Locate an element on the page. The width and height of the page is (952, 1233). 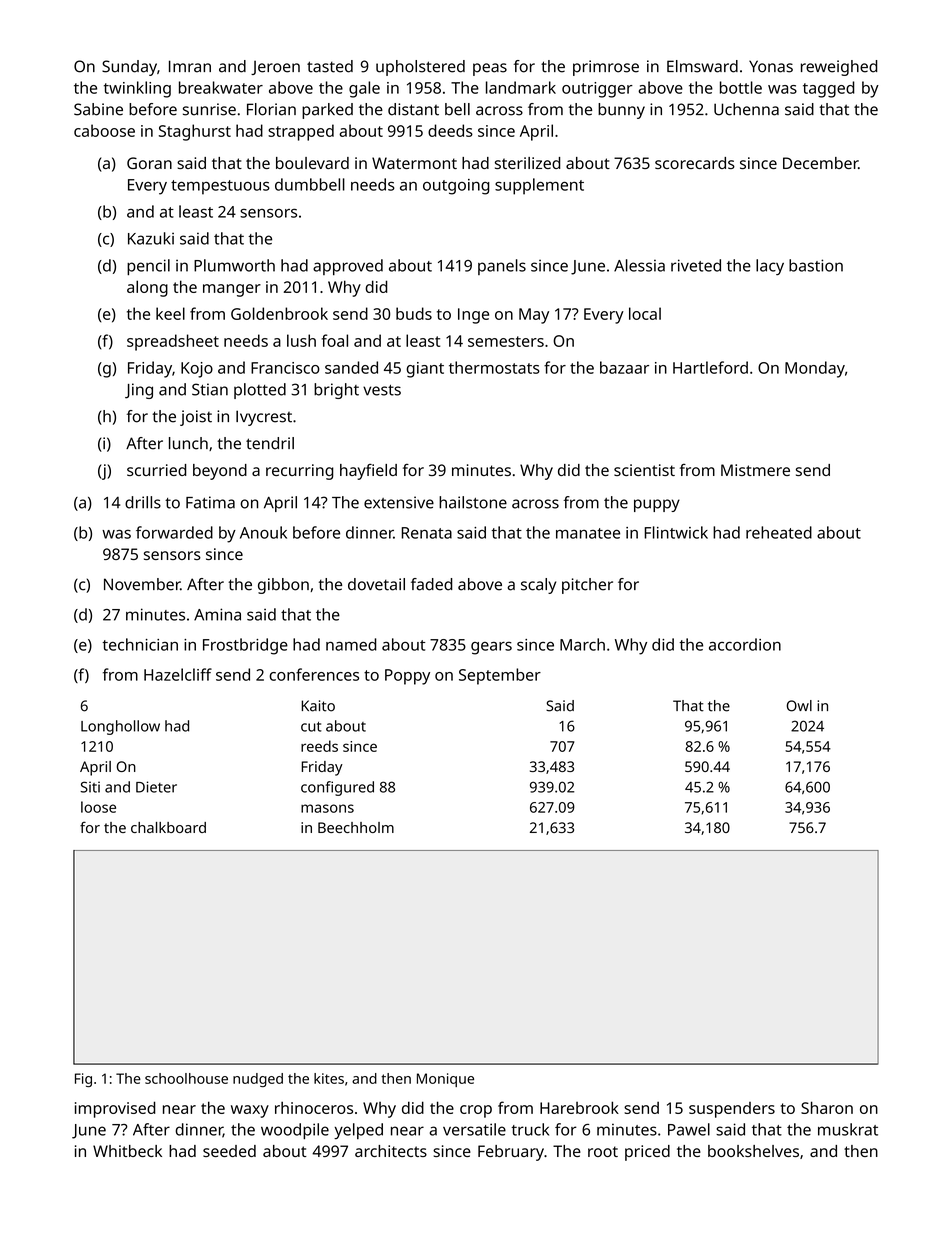
Monique is located at coordinates (445, 1080).
